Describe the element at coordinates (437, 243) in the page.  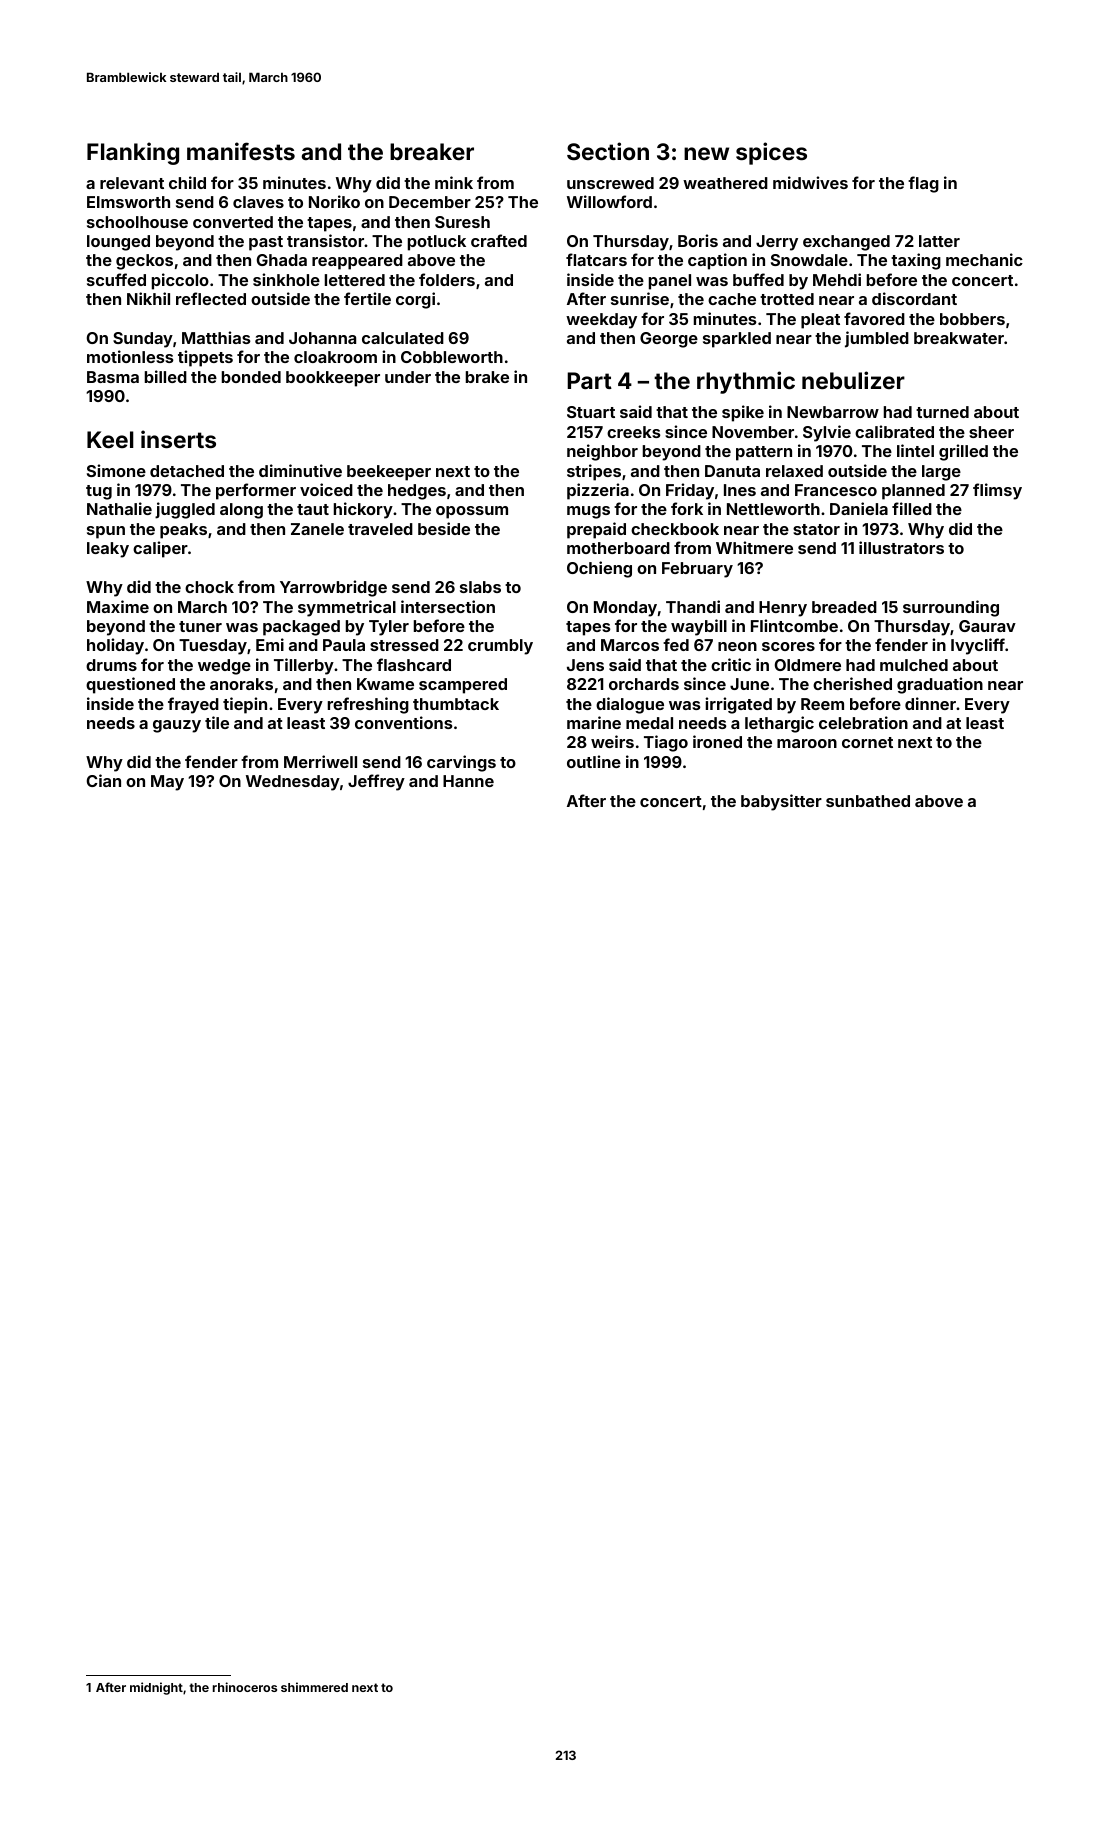
I see `potluck` at that location.
